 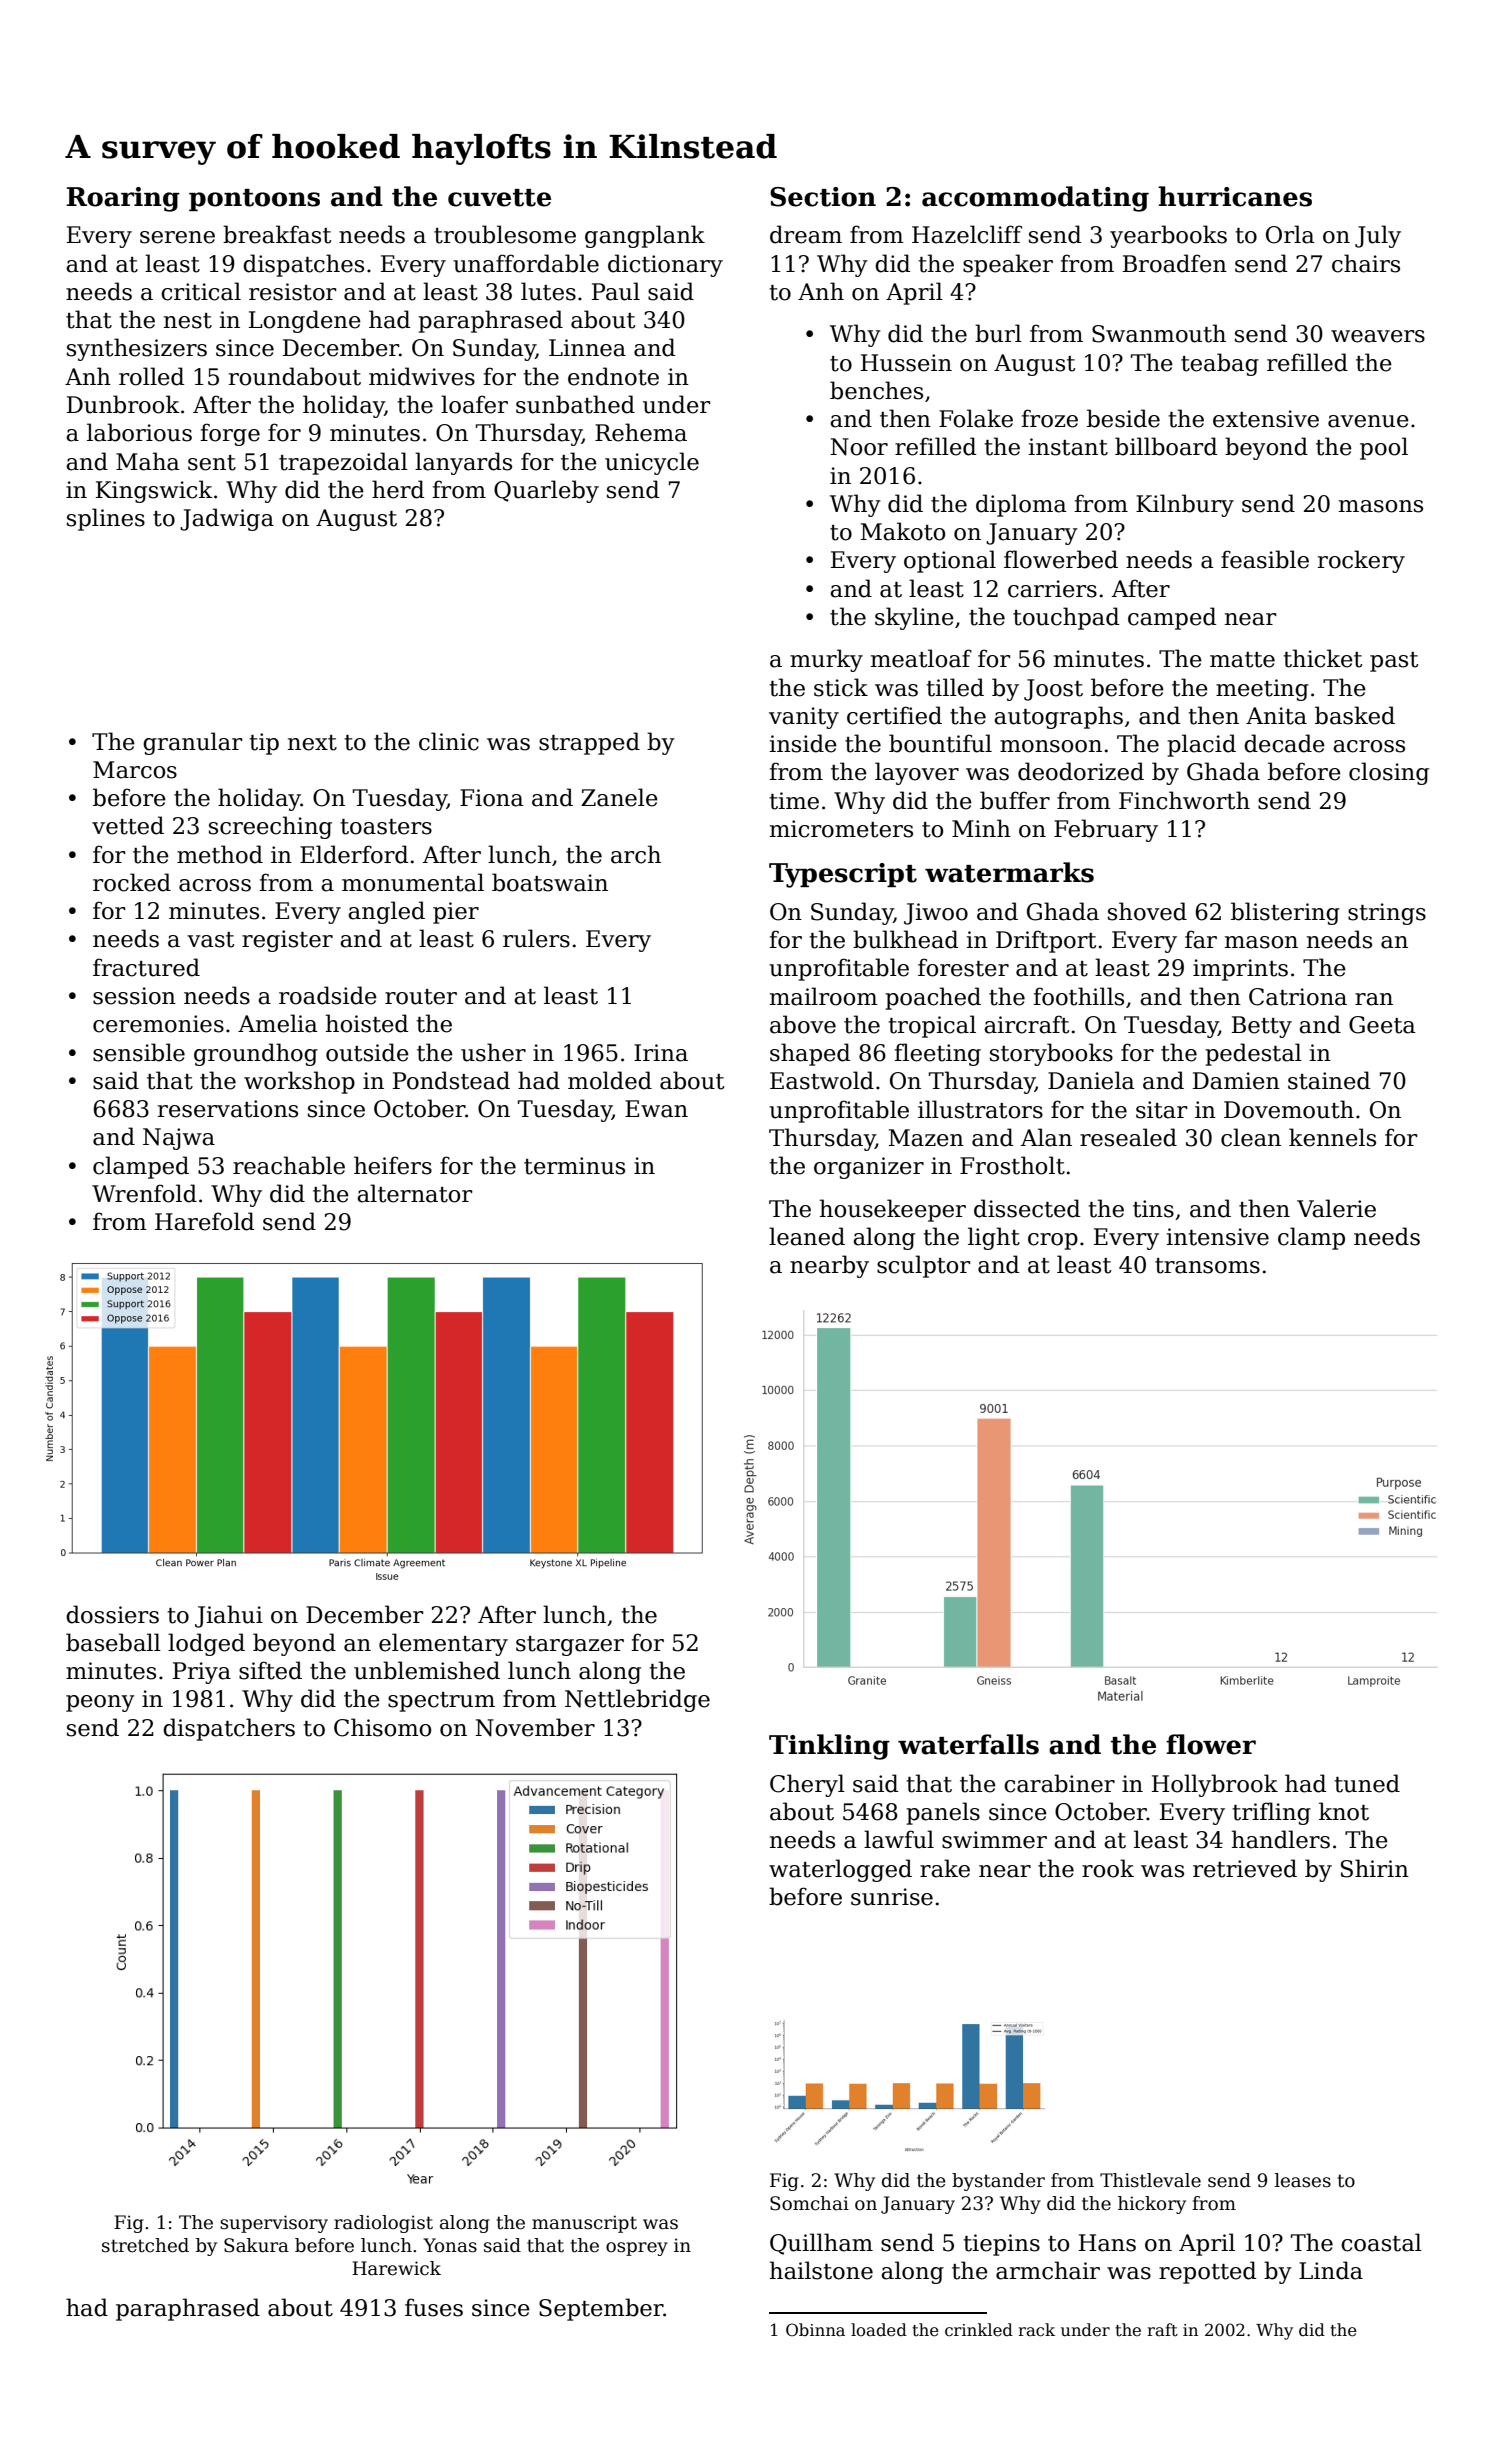 I want to click on Linda, so click(x=1331, y=2270).
